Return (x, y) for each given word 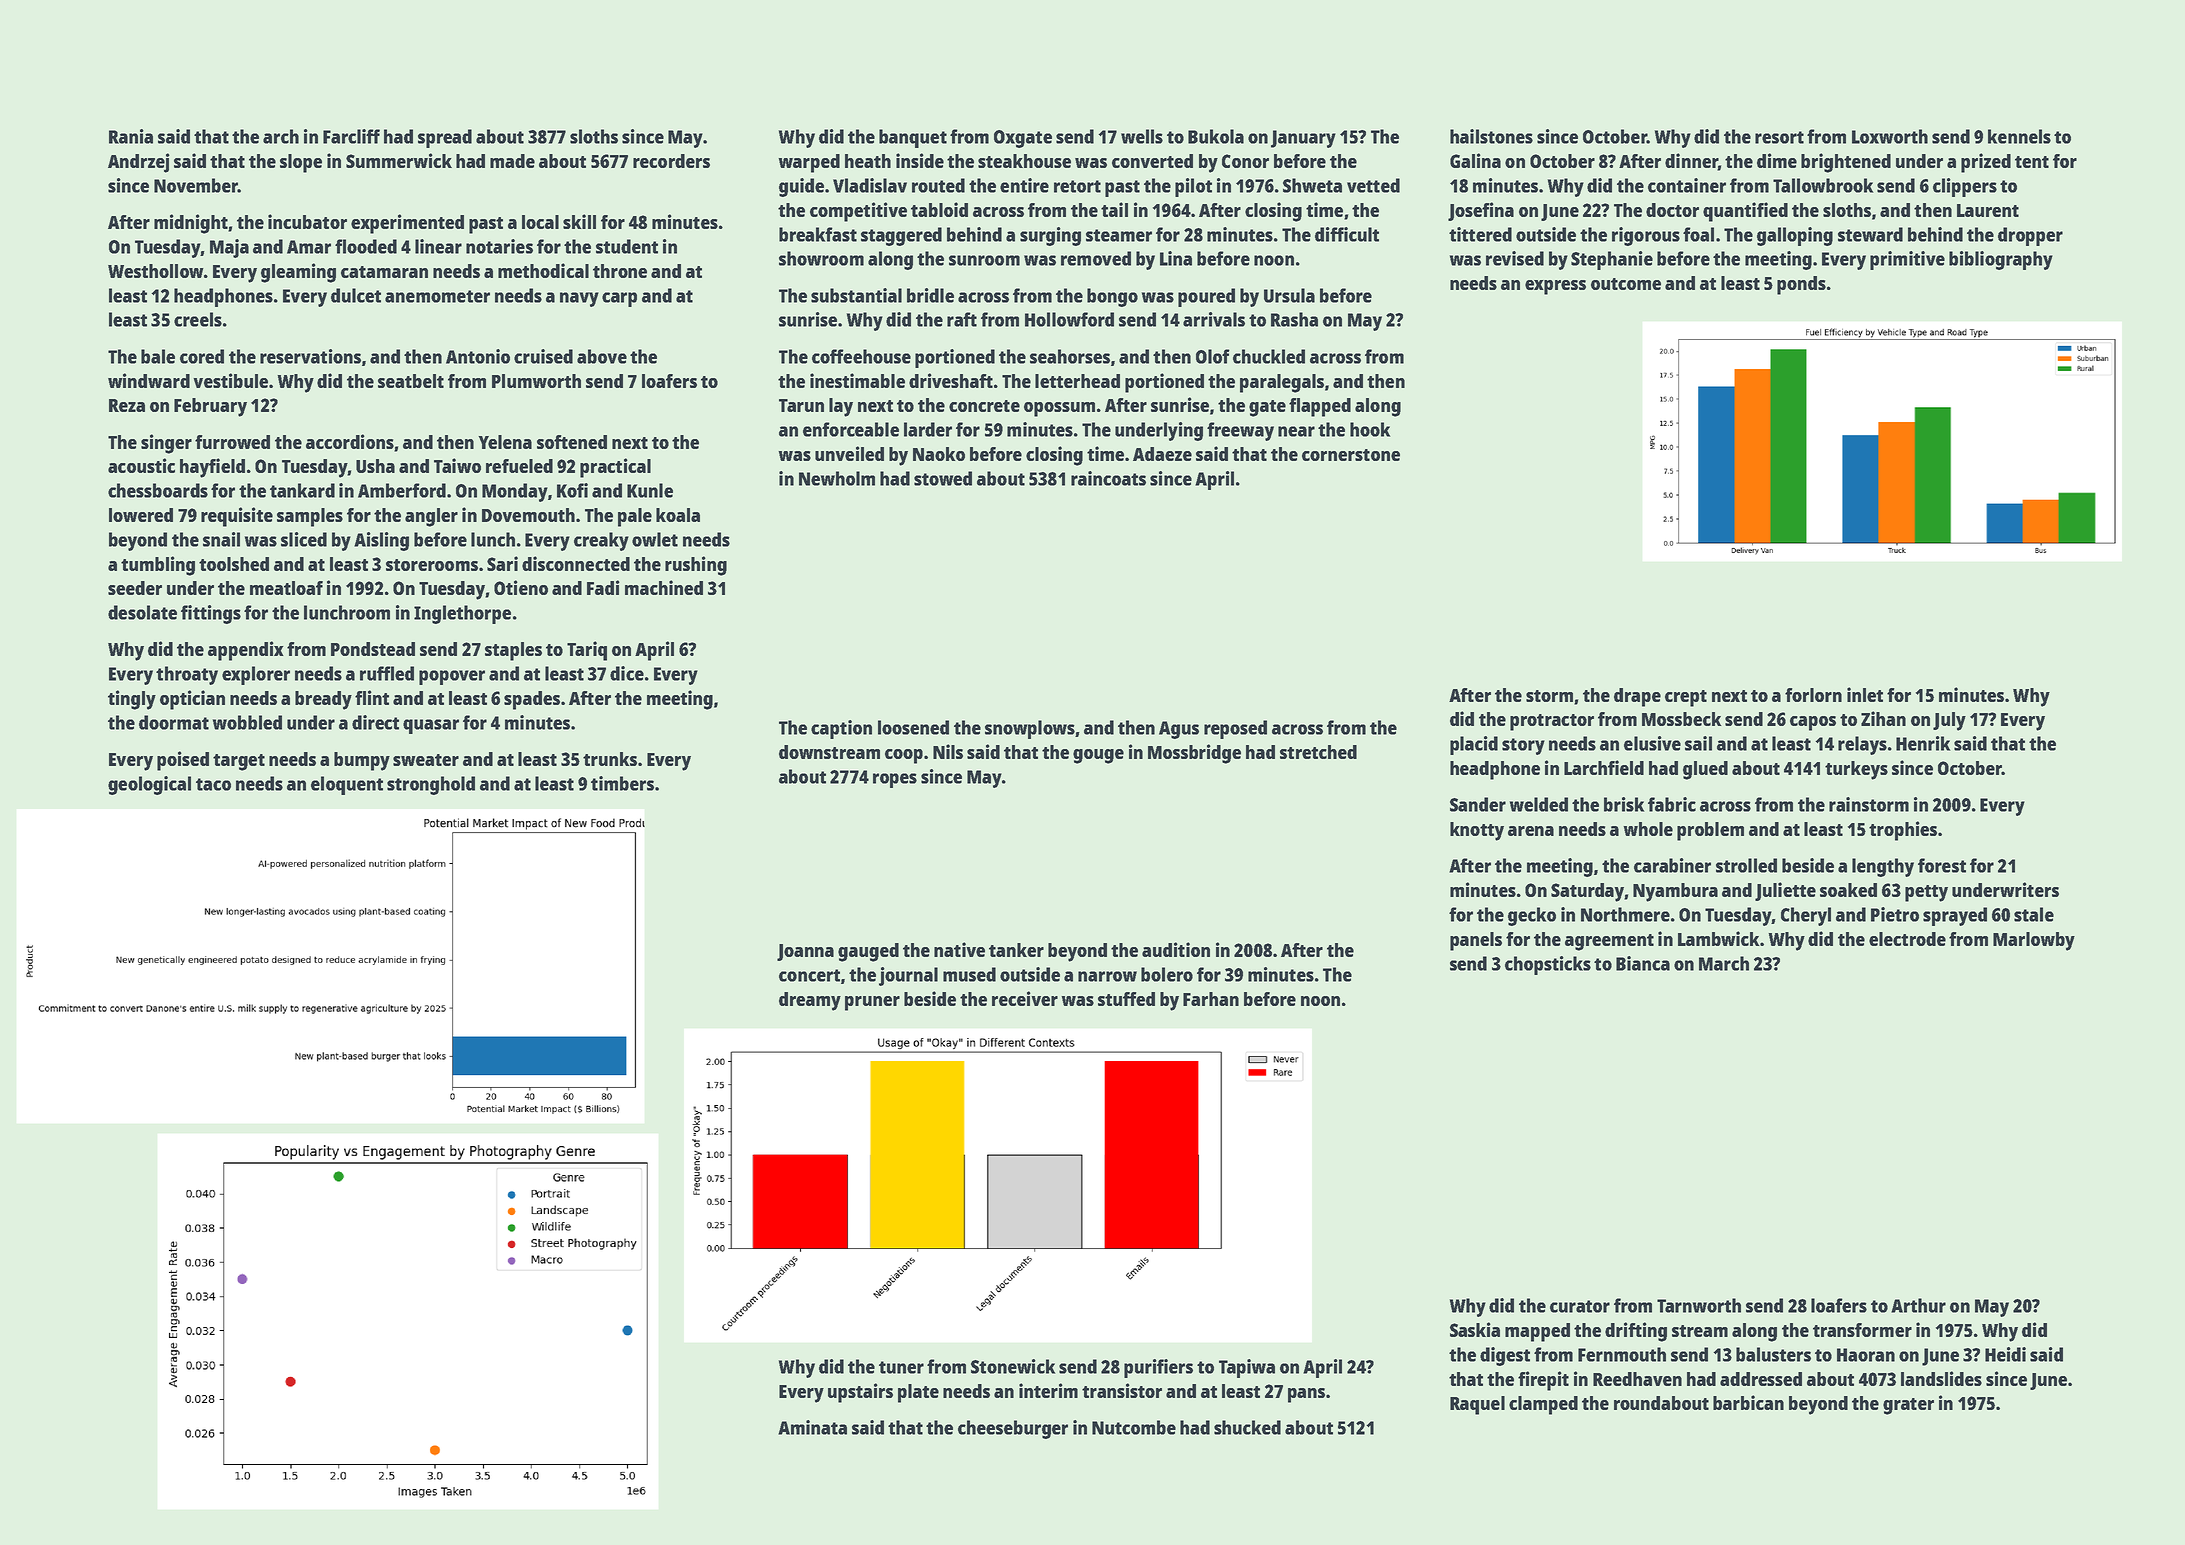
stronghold (431, 785)
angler (431, 517)
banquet (913, 138)
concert (809, 975)
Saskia (1475, 1329)
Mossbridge (1194, 754)
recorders (671, 161)
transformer (1862, 1330)
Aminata (812, 1427)
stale (2034, 914)
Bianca (1643, 963)
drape (1637, 697)
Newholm (837, 478)
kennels (2019, 136)
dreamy (810, 1001)
